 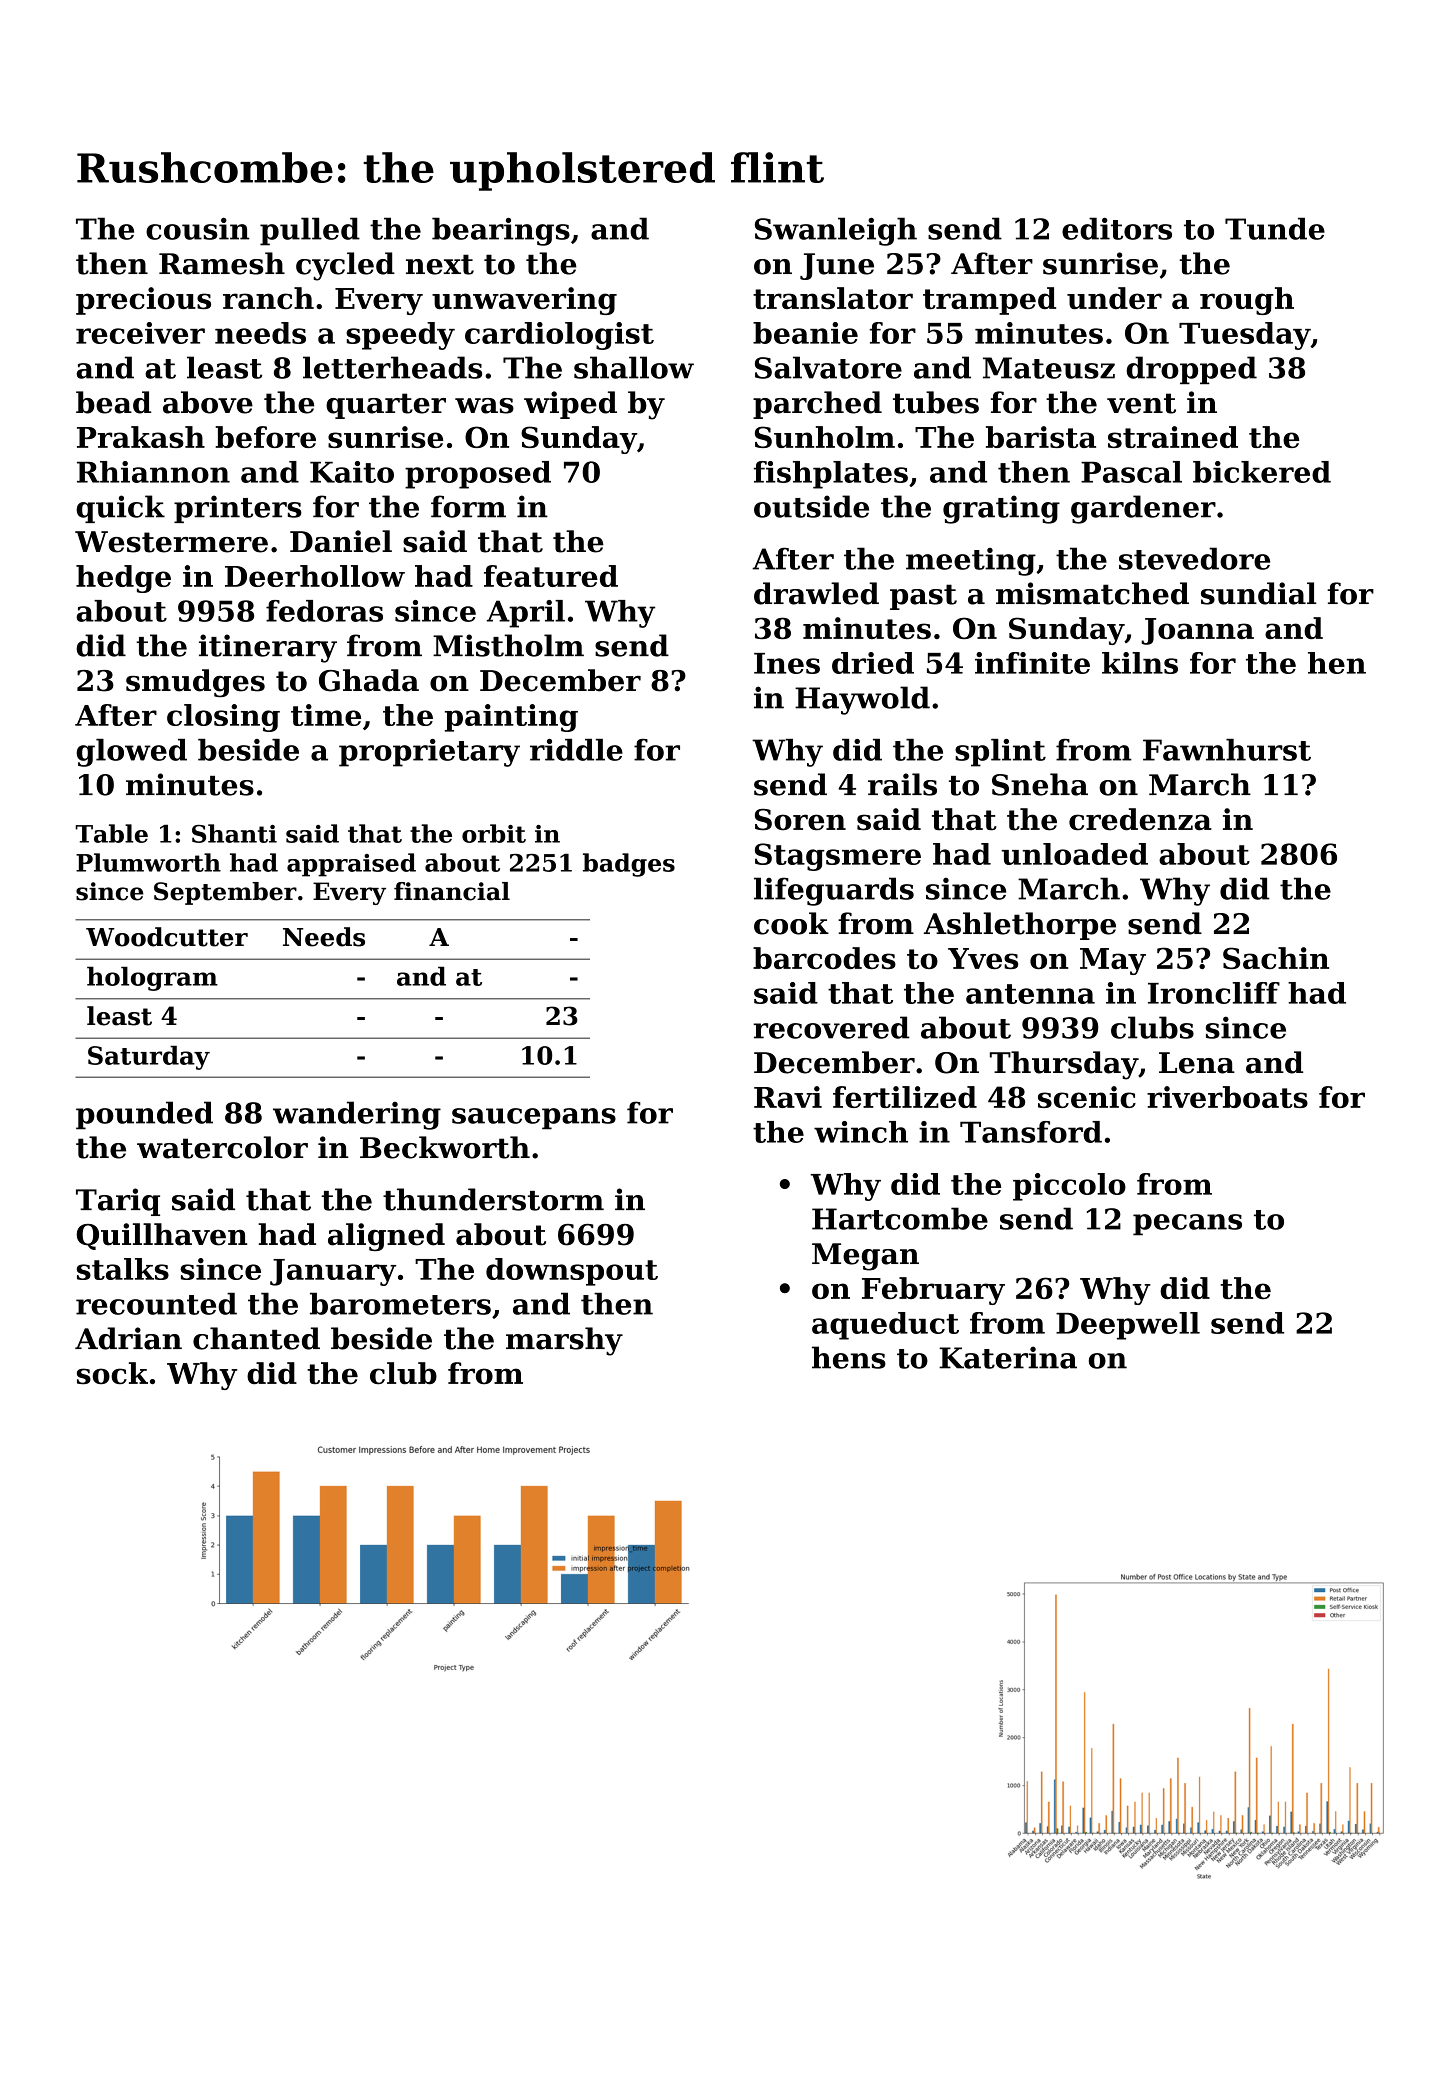 I want to click on featured, so click(x=551, y=576).
